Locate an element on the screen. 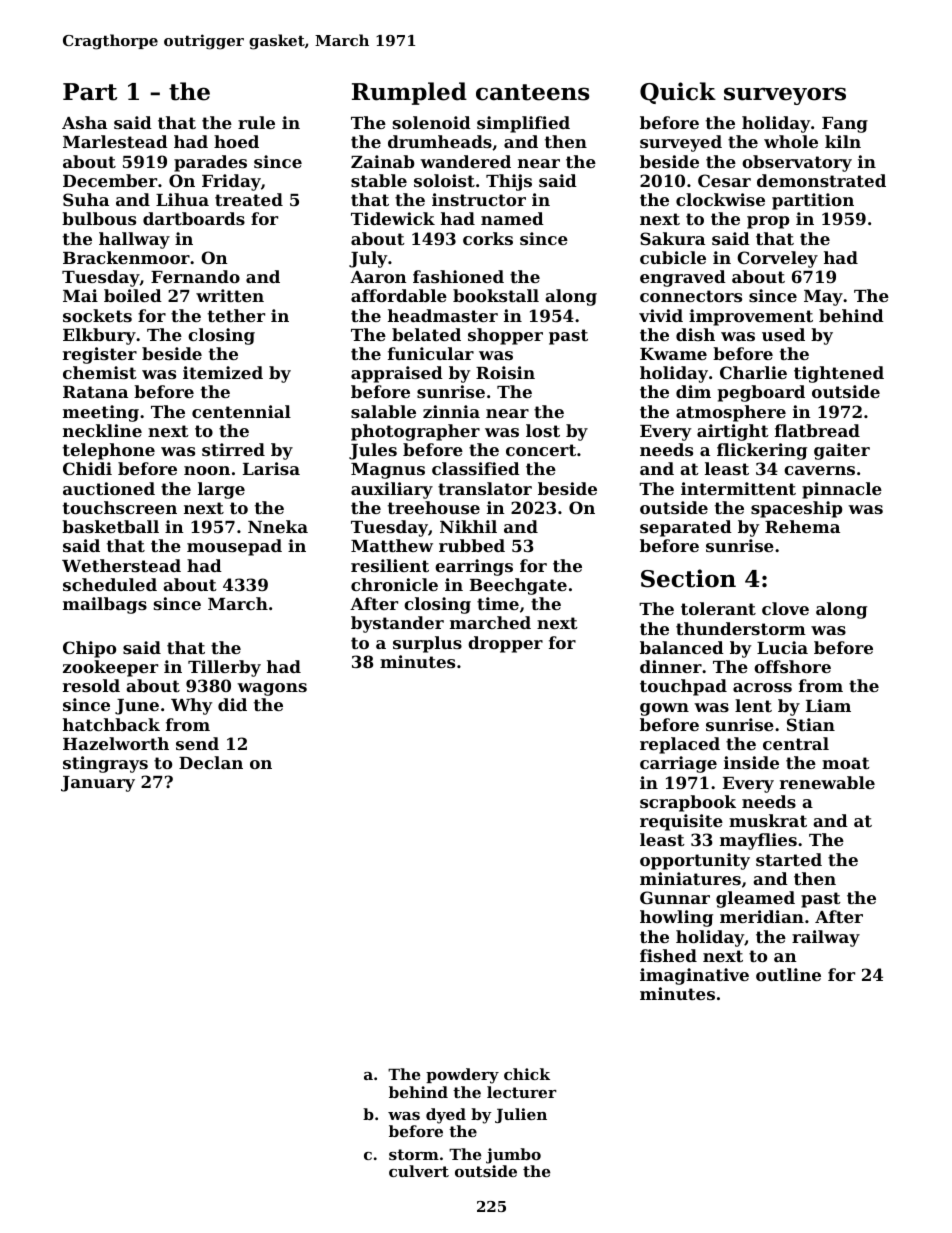  stable is located at coordinates (379, 180).
